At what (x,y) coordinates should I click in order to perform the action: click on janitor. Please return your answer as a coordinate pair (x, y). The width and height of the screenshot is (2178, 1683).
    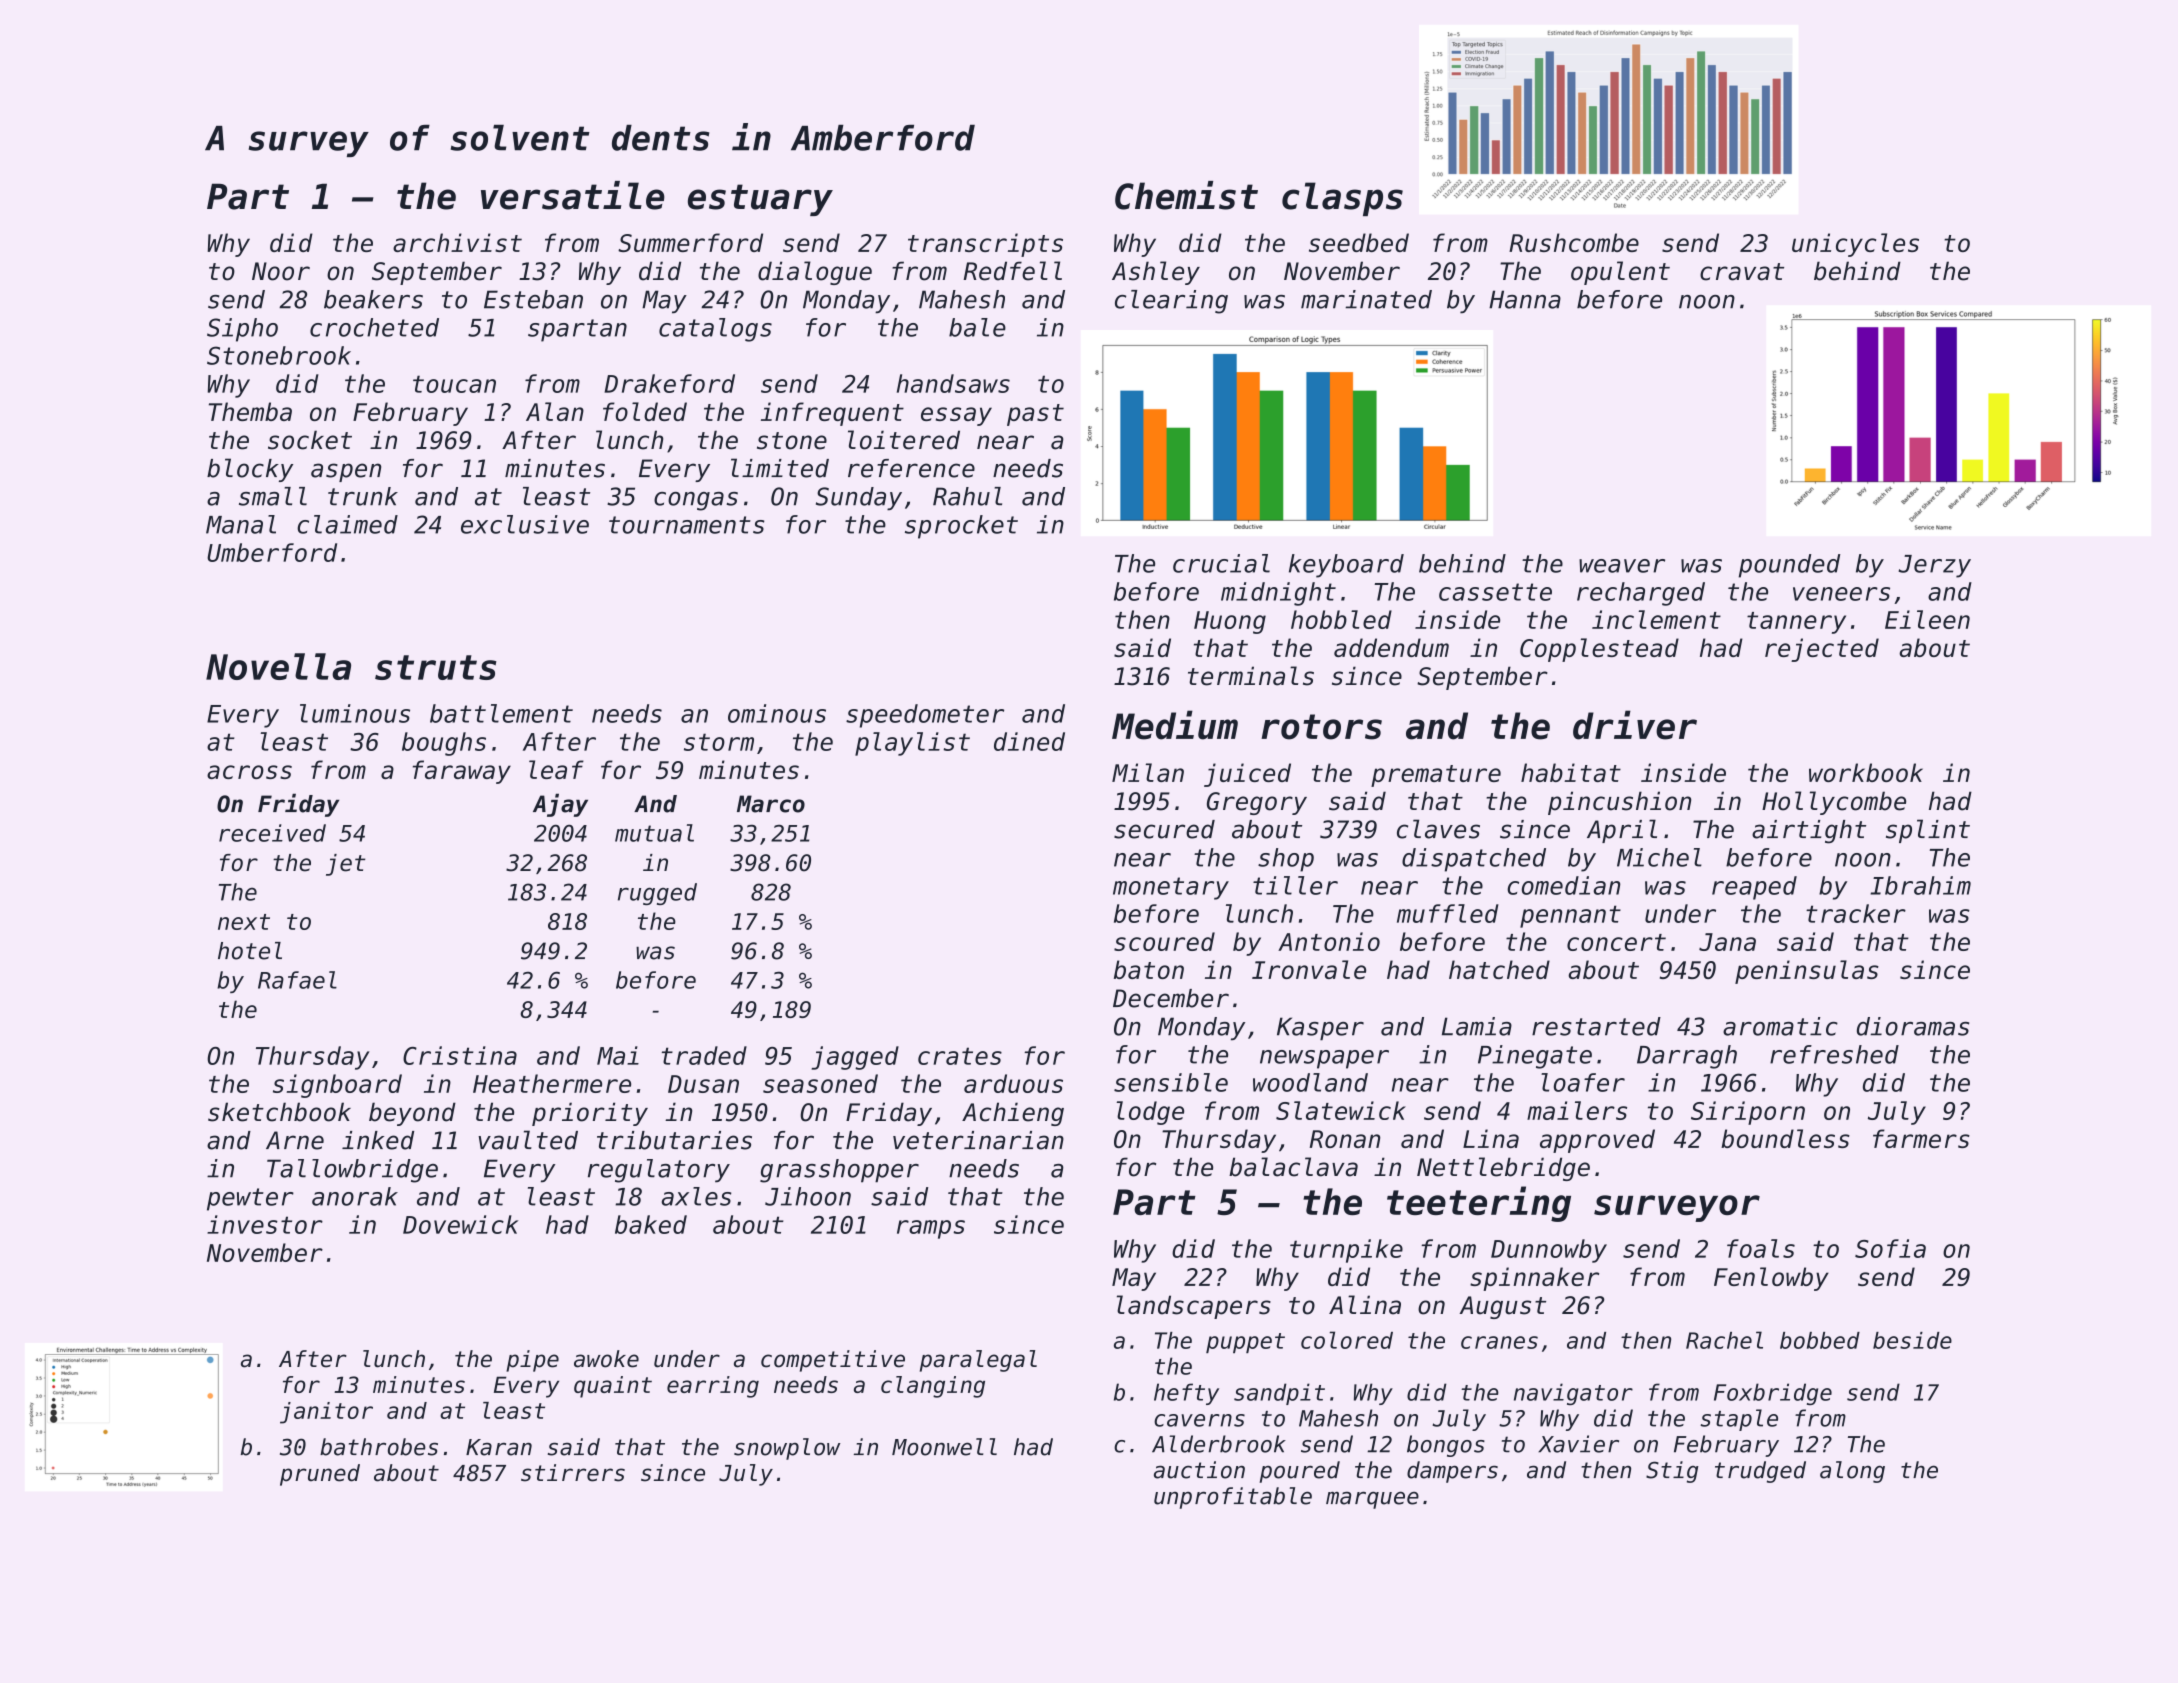
    Looking at the image, I should click on (326, 1413).
